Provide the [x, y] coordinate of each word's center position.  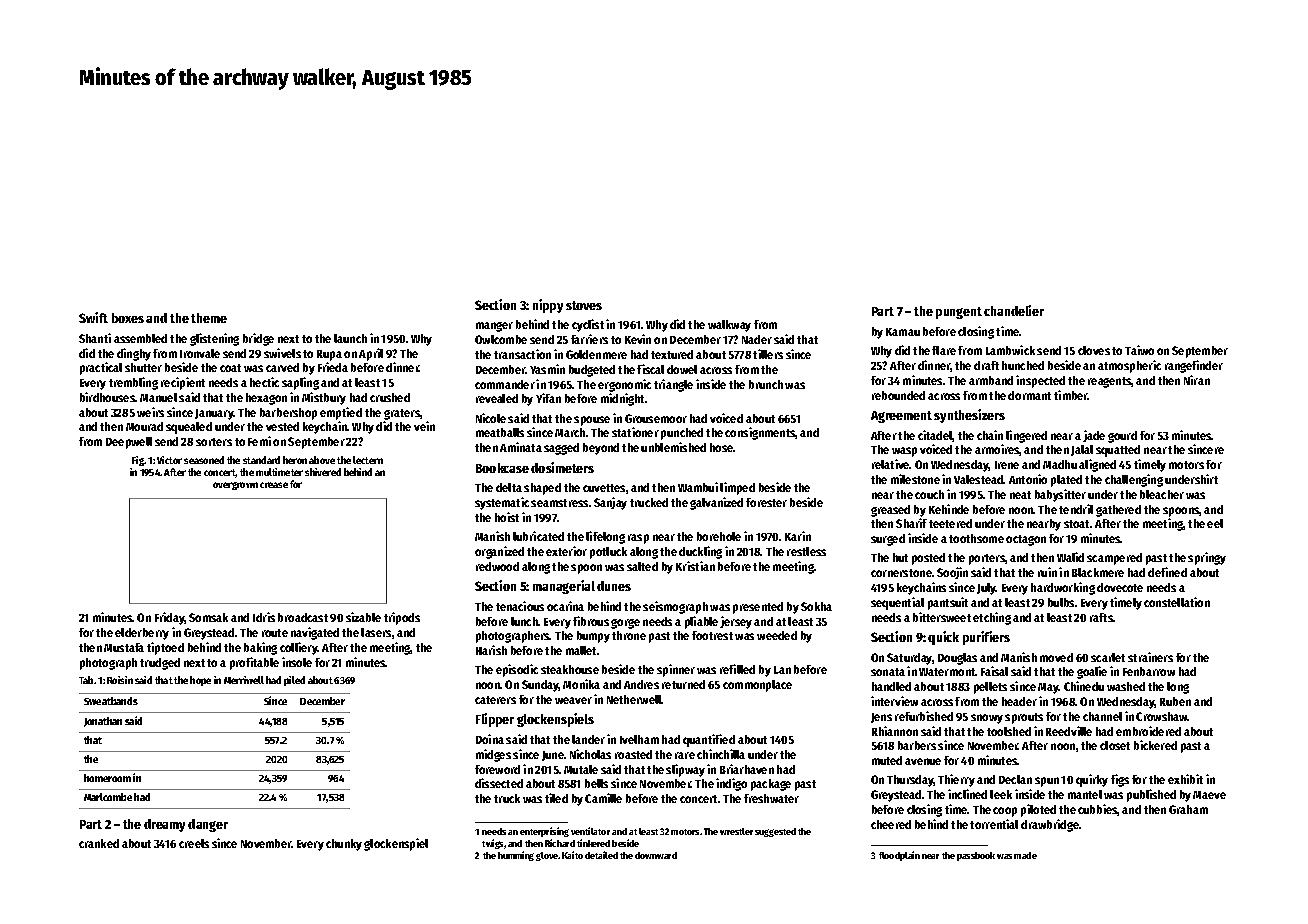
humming [516, 856]
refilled [737, 669]
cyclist [588, 325]
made [1025, 855]
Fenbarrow [1149, 671]
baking [260, 648]
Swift [93, 317]
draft [986, 365]
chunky [344, 845]
